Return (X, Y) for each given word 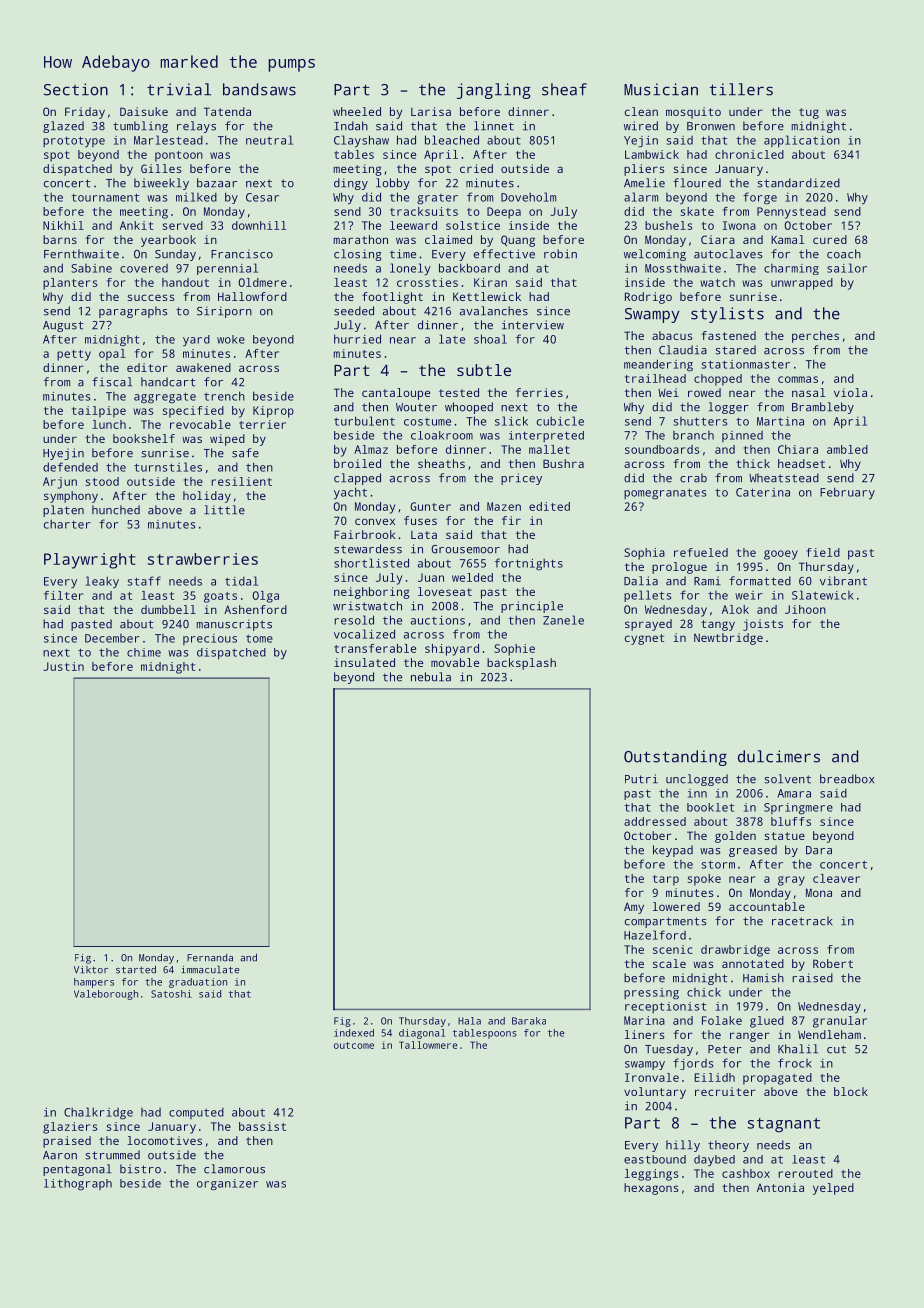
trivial (179, 89)
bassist (262, 1126)
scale (669, 963)
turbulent (364, 421)
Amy (634, 908)
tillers (741, 89)
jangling (494, 91)
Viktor (91, 970)
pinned (742, 436)
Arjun (60, 483)
